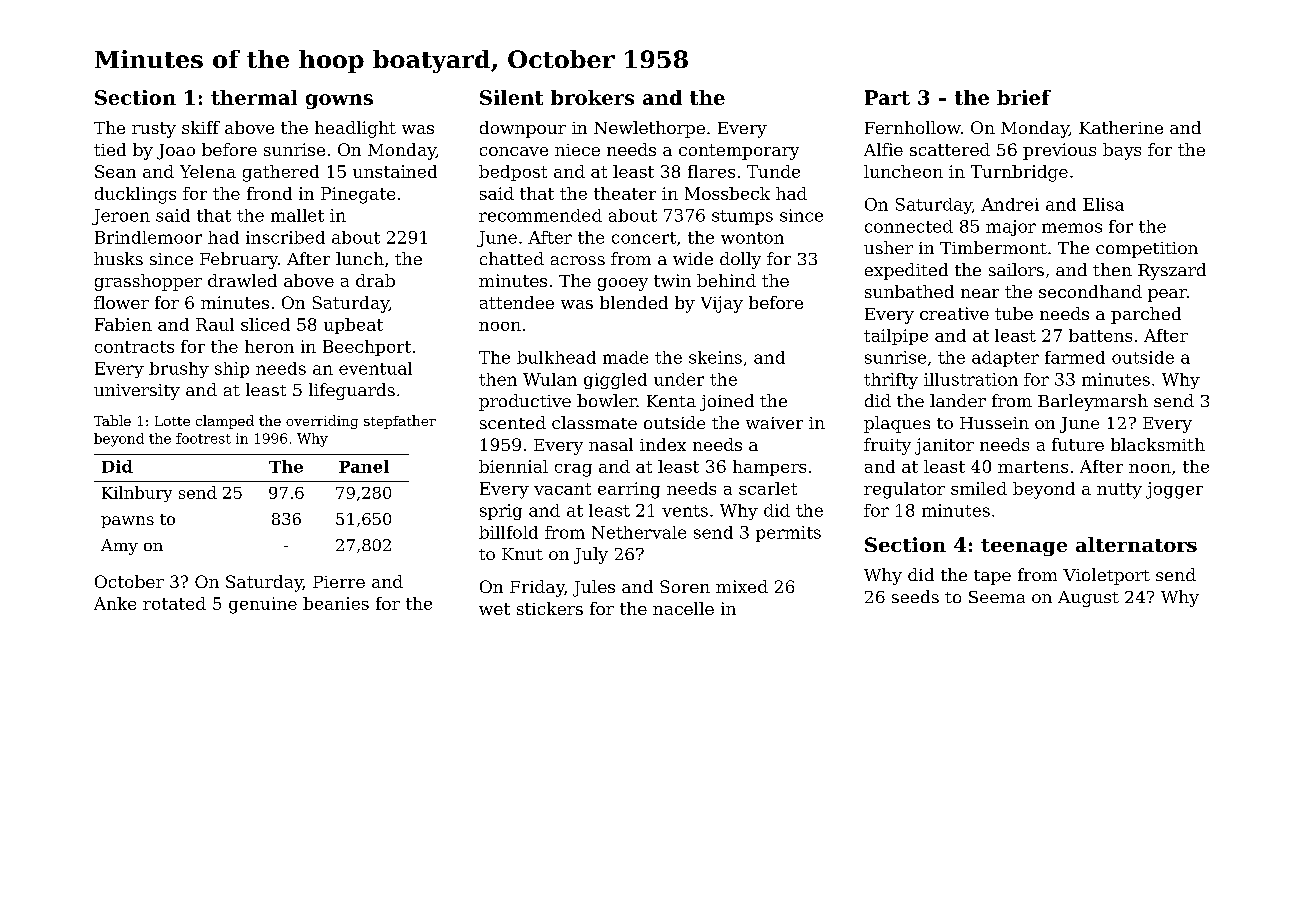 The image size is (1308, 924). Describe the element at coordinates (540, 215) in the screenshot. I see `recommended` at that location.
